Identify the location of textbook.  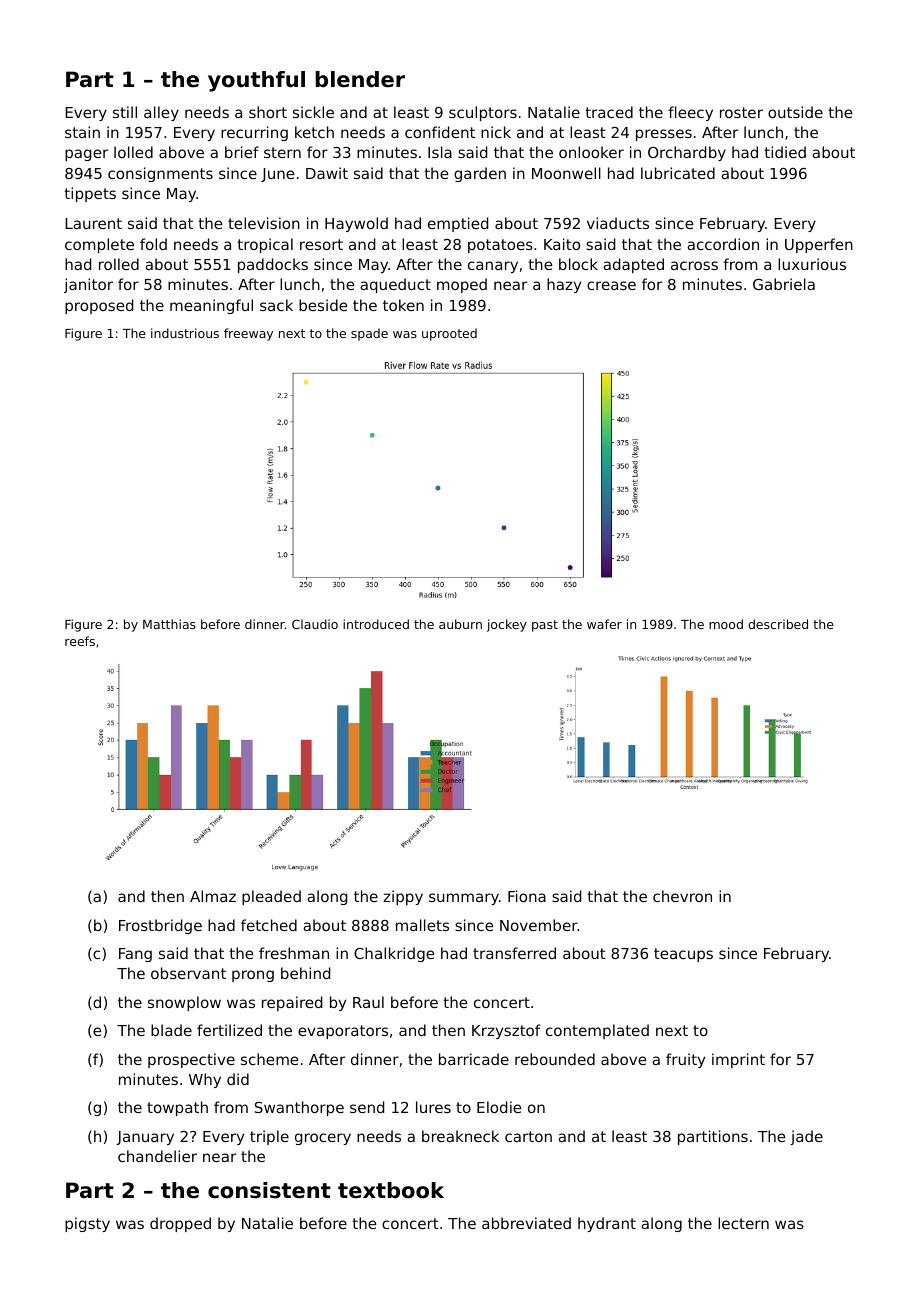
(391, 1190).
